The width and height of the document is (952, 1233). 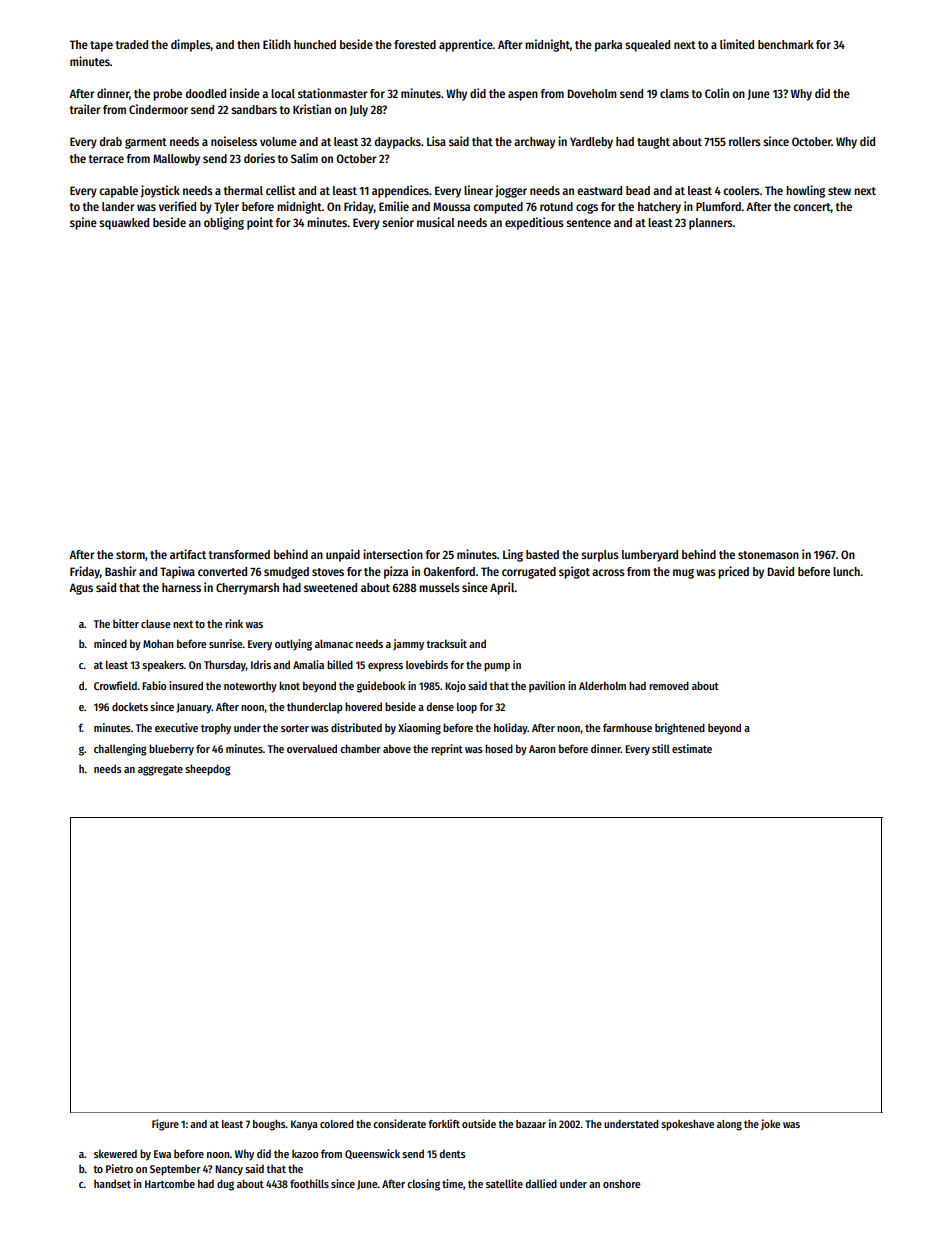 I want to click on kazoo, so click(x=305, y=1153).
